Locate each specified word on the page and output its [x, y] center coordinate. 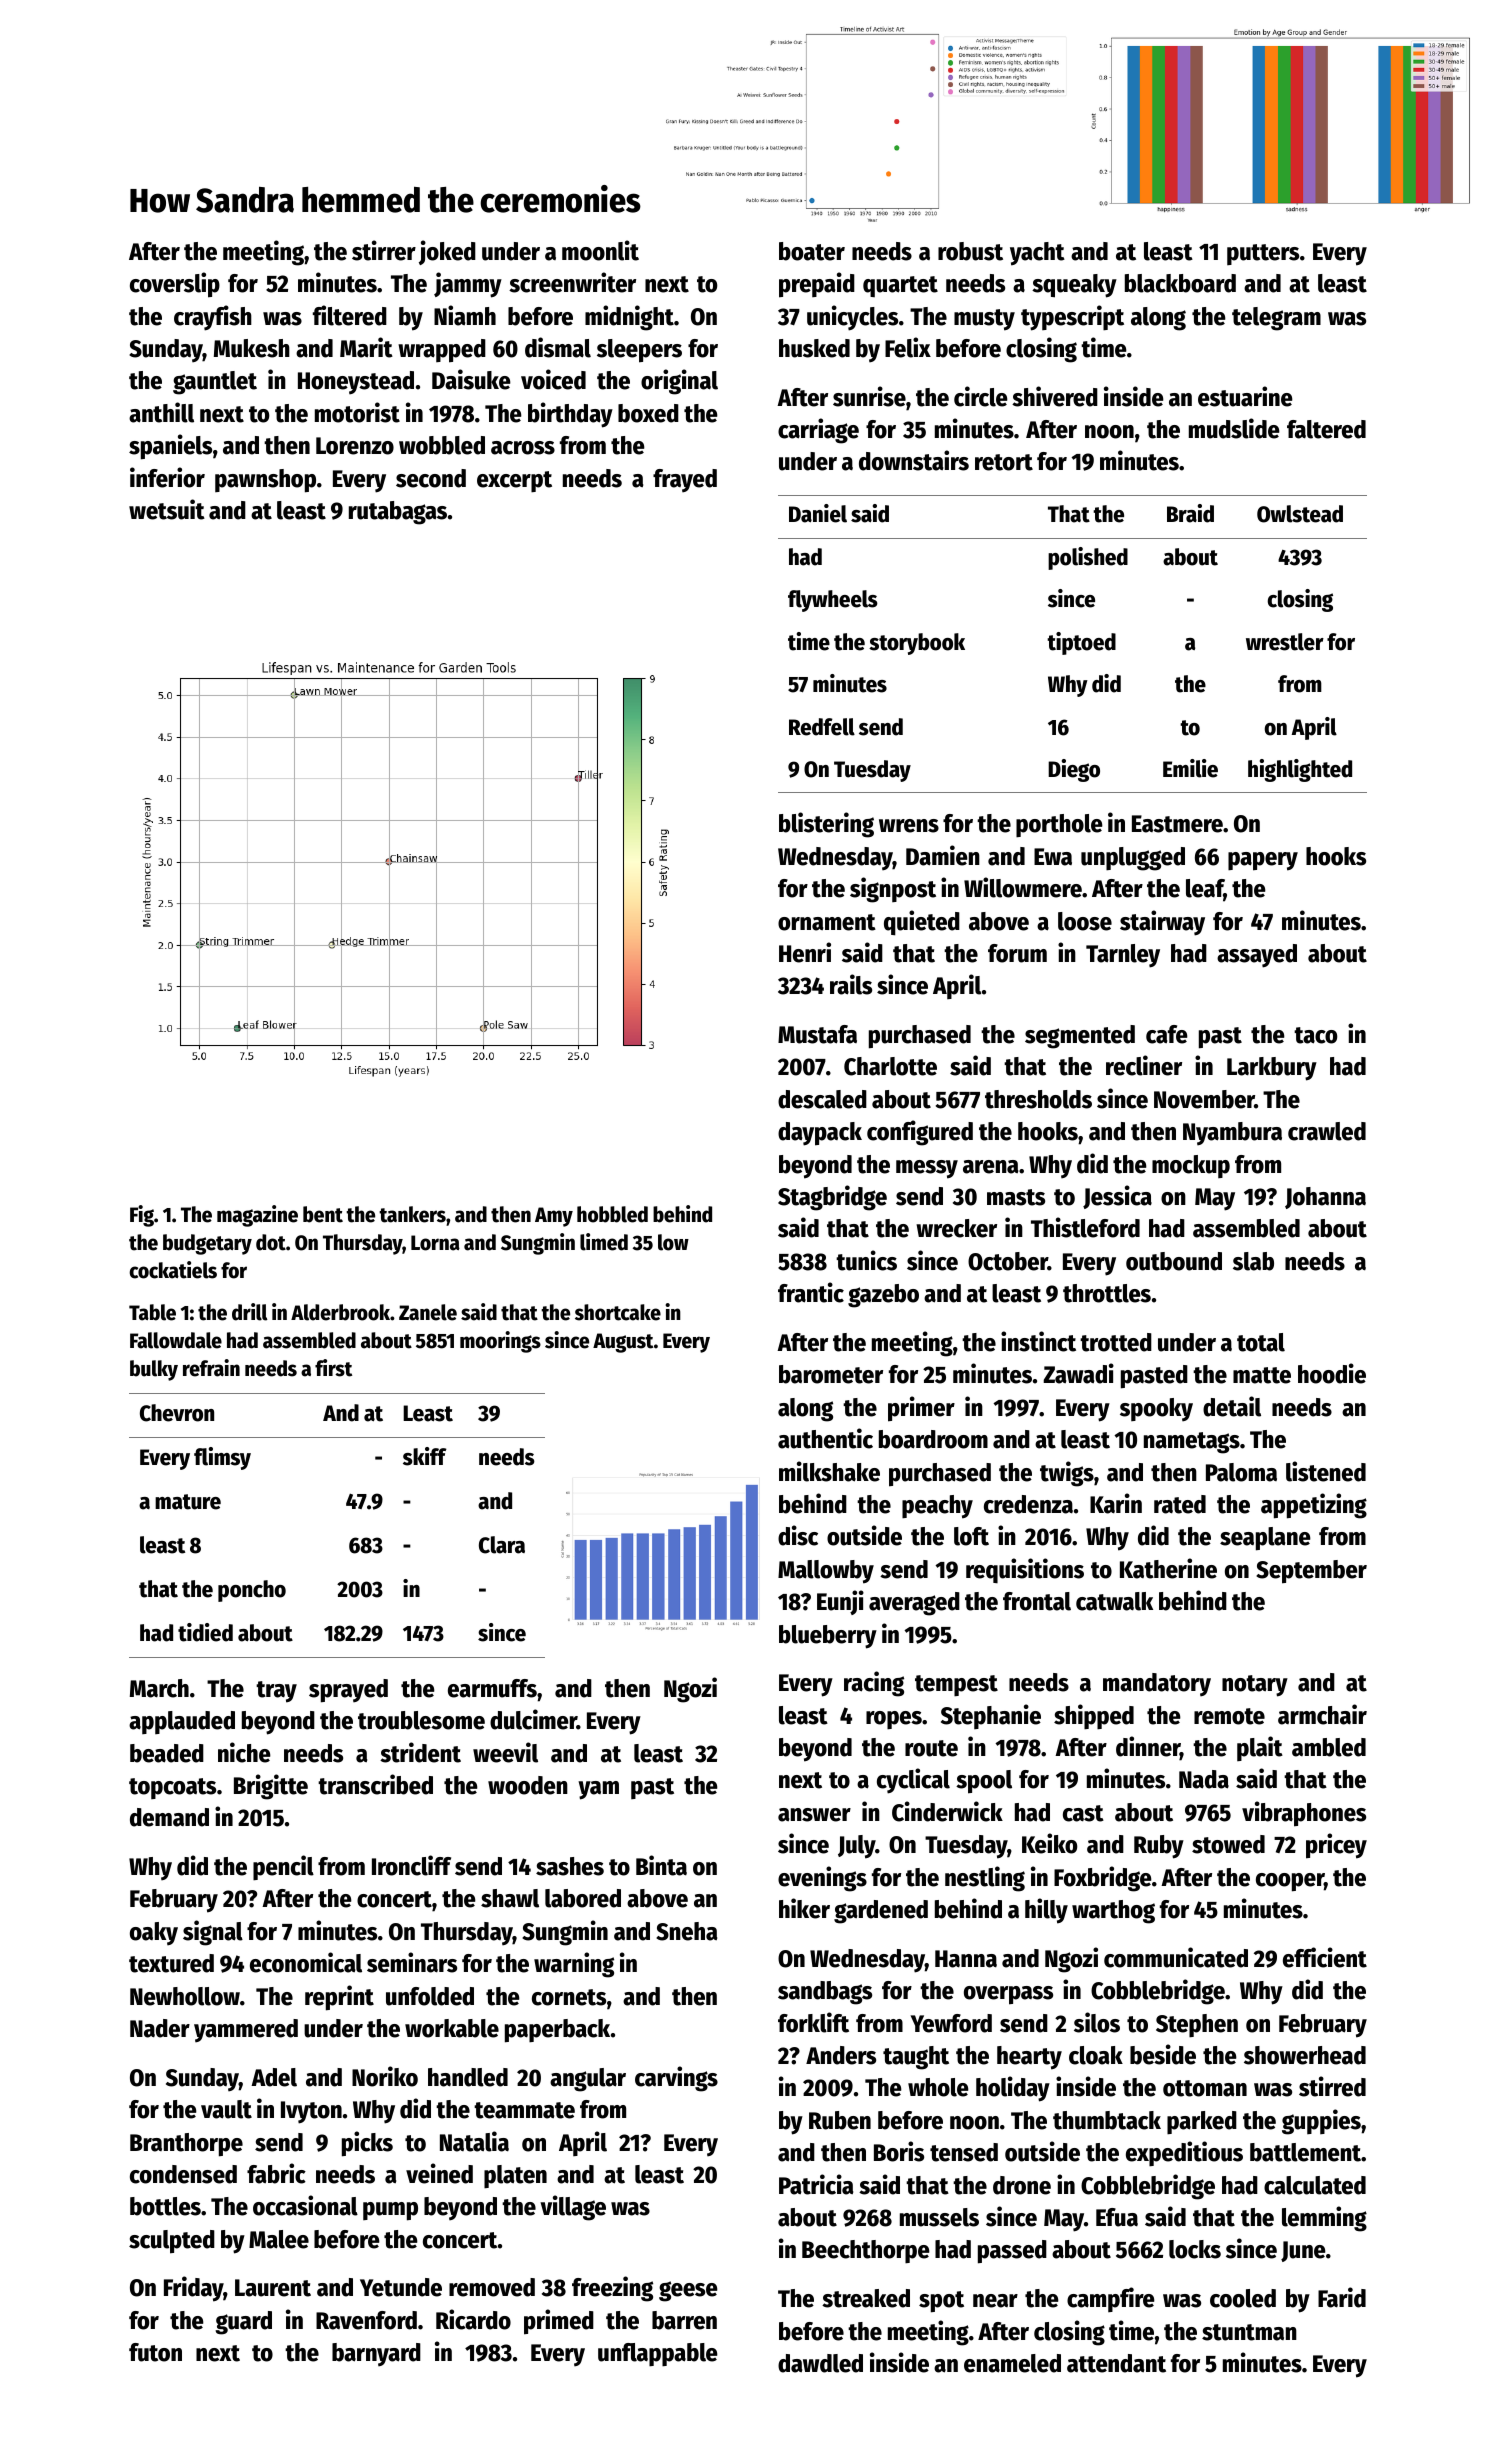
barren [684, 2320]
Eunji [840, 1602]
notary [1255, 1686]
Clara [502, 1545]
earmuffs [492, 1688]
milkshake [829, 1471]
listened [1326, 1471]
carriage [818, 431]
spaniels [170, 447]
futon [155, 2352]
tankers [412, 1214]
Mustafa [817, 1034]
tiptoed [1081, 643]
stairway [1162, 923]
